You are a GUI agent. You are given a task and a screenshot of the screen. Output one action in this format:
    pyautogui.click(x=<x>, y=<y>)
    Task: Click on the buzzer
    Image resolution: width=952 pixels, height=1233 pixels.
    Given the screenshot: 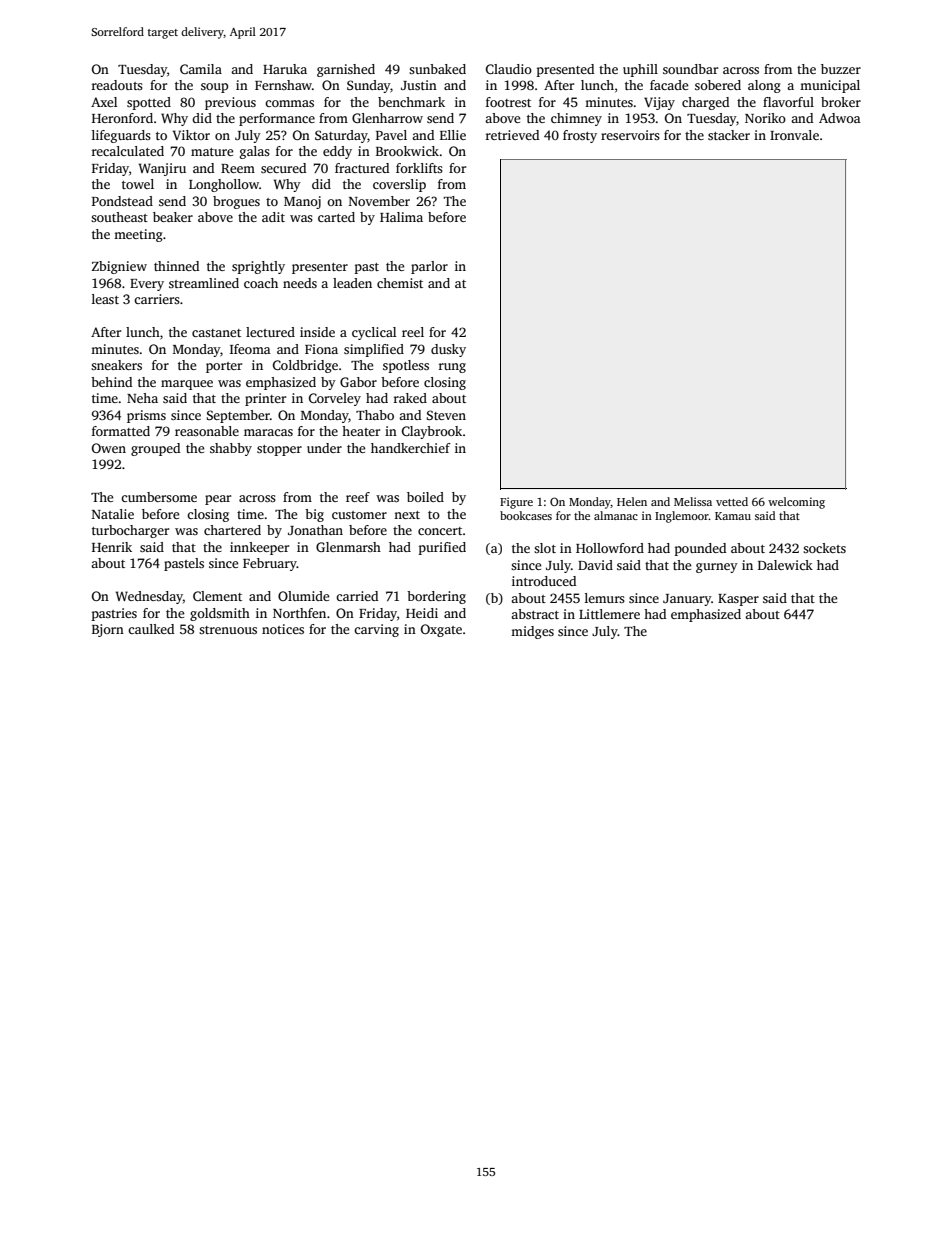 What is the action you would take?
    pyautogui.click(x=841, y=69)
